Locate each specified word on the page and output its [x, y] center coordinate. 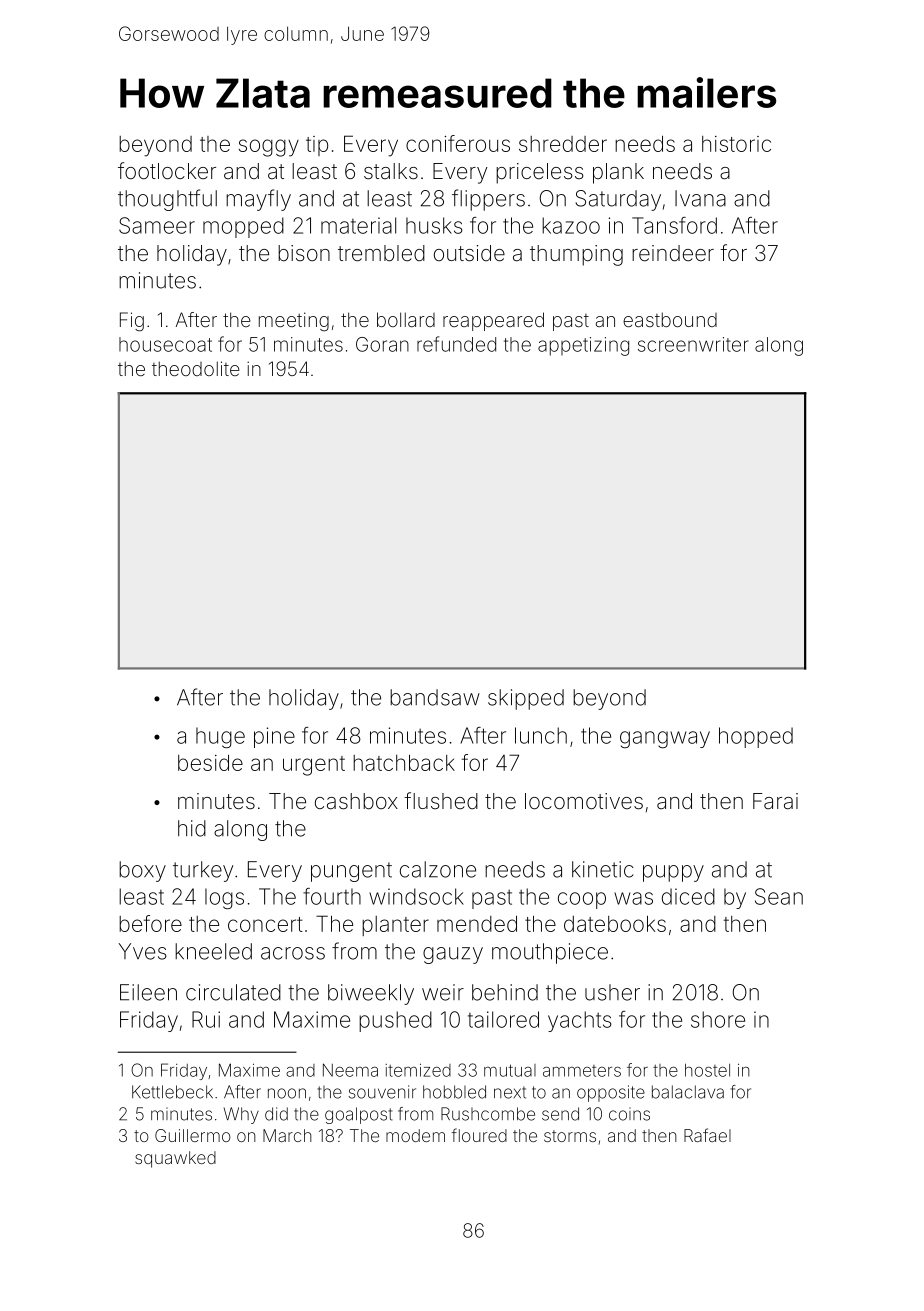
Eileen [148, 992]
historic [736, 144]
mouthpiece [550, 953]
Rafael [707, 1135]
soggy [269, 148]
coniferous [458, 143]
